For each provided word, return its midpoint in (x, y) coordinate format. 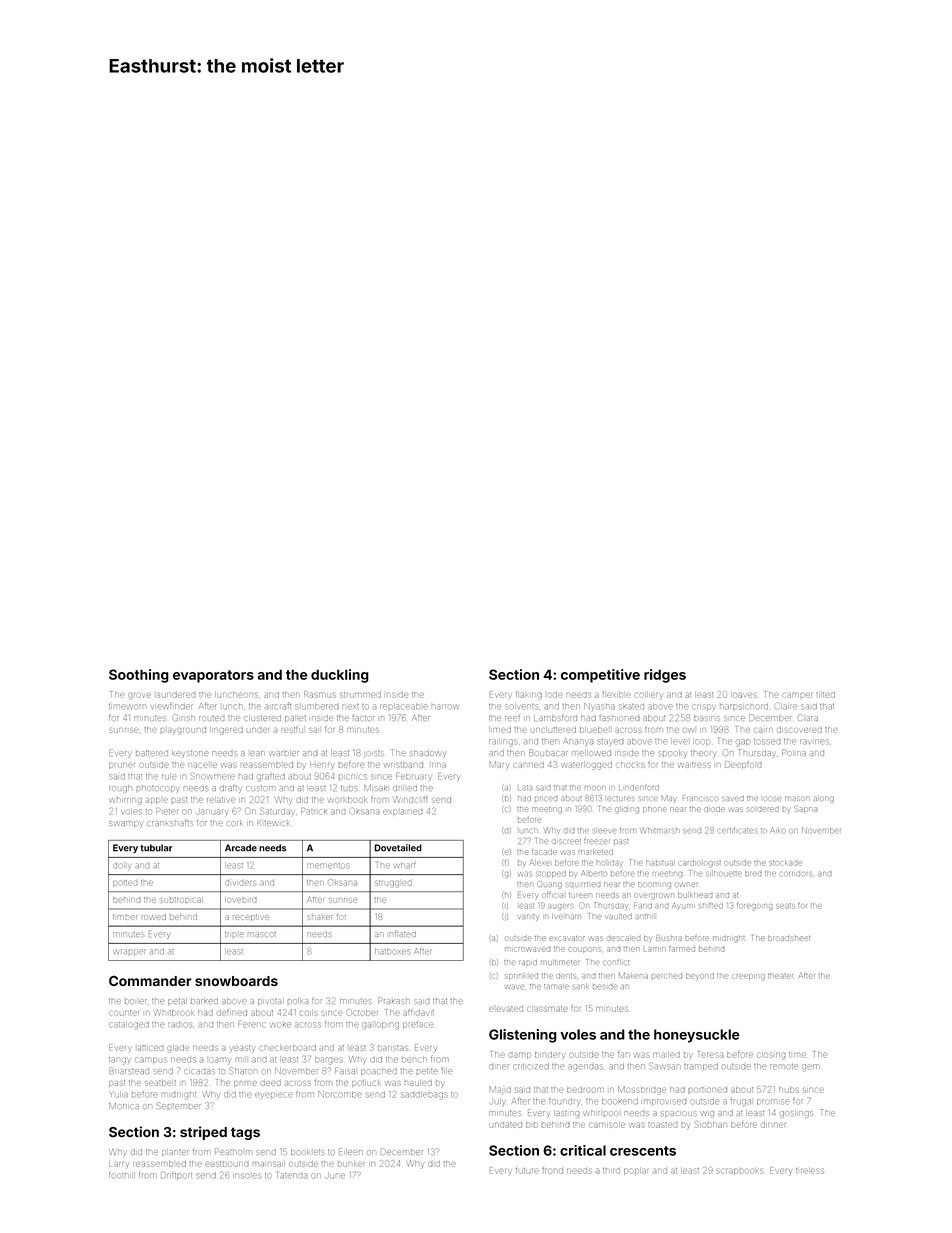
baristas (393, 1048)
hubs (789, 1090)
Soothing (139, 676)
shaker (320, 917)
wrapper (129, 952)
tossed (767, 741)
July (498, 1102)
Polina (794, 752)
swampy (126, 824)
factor (363, 718)
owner (686, 884)
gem (811, 1068)
